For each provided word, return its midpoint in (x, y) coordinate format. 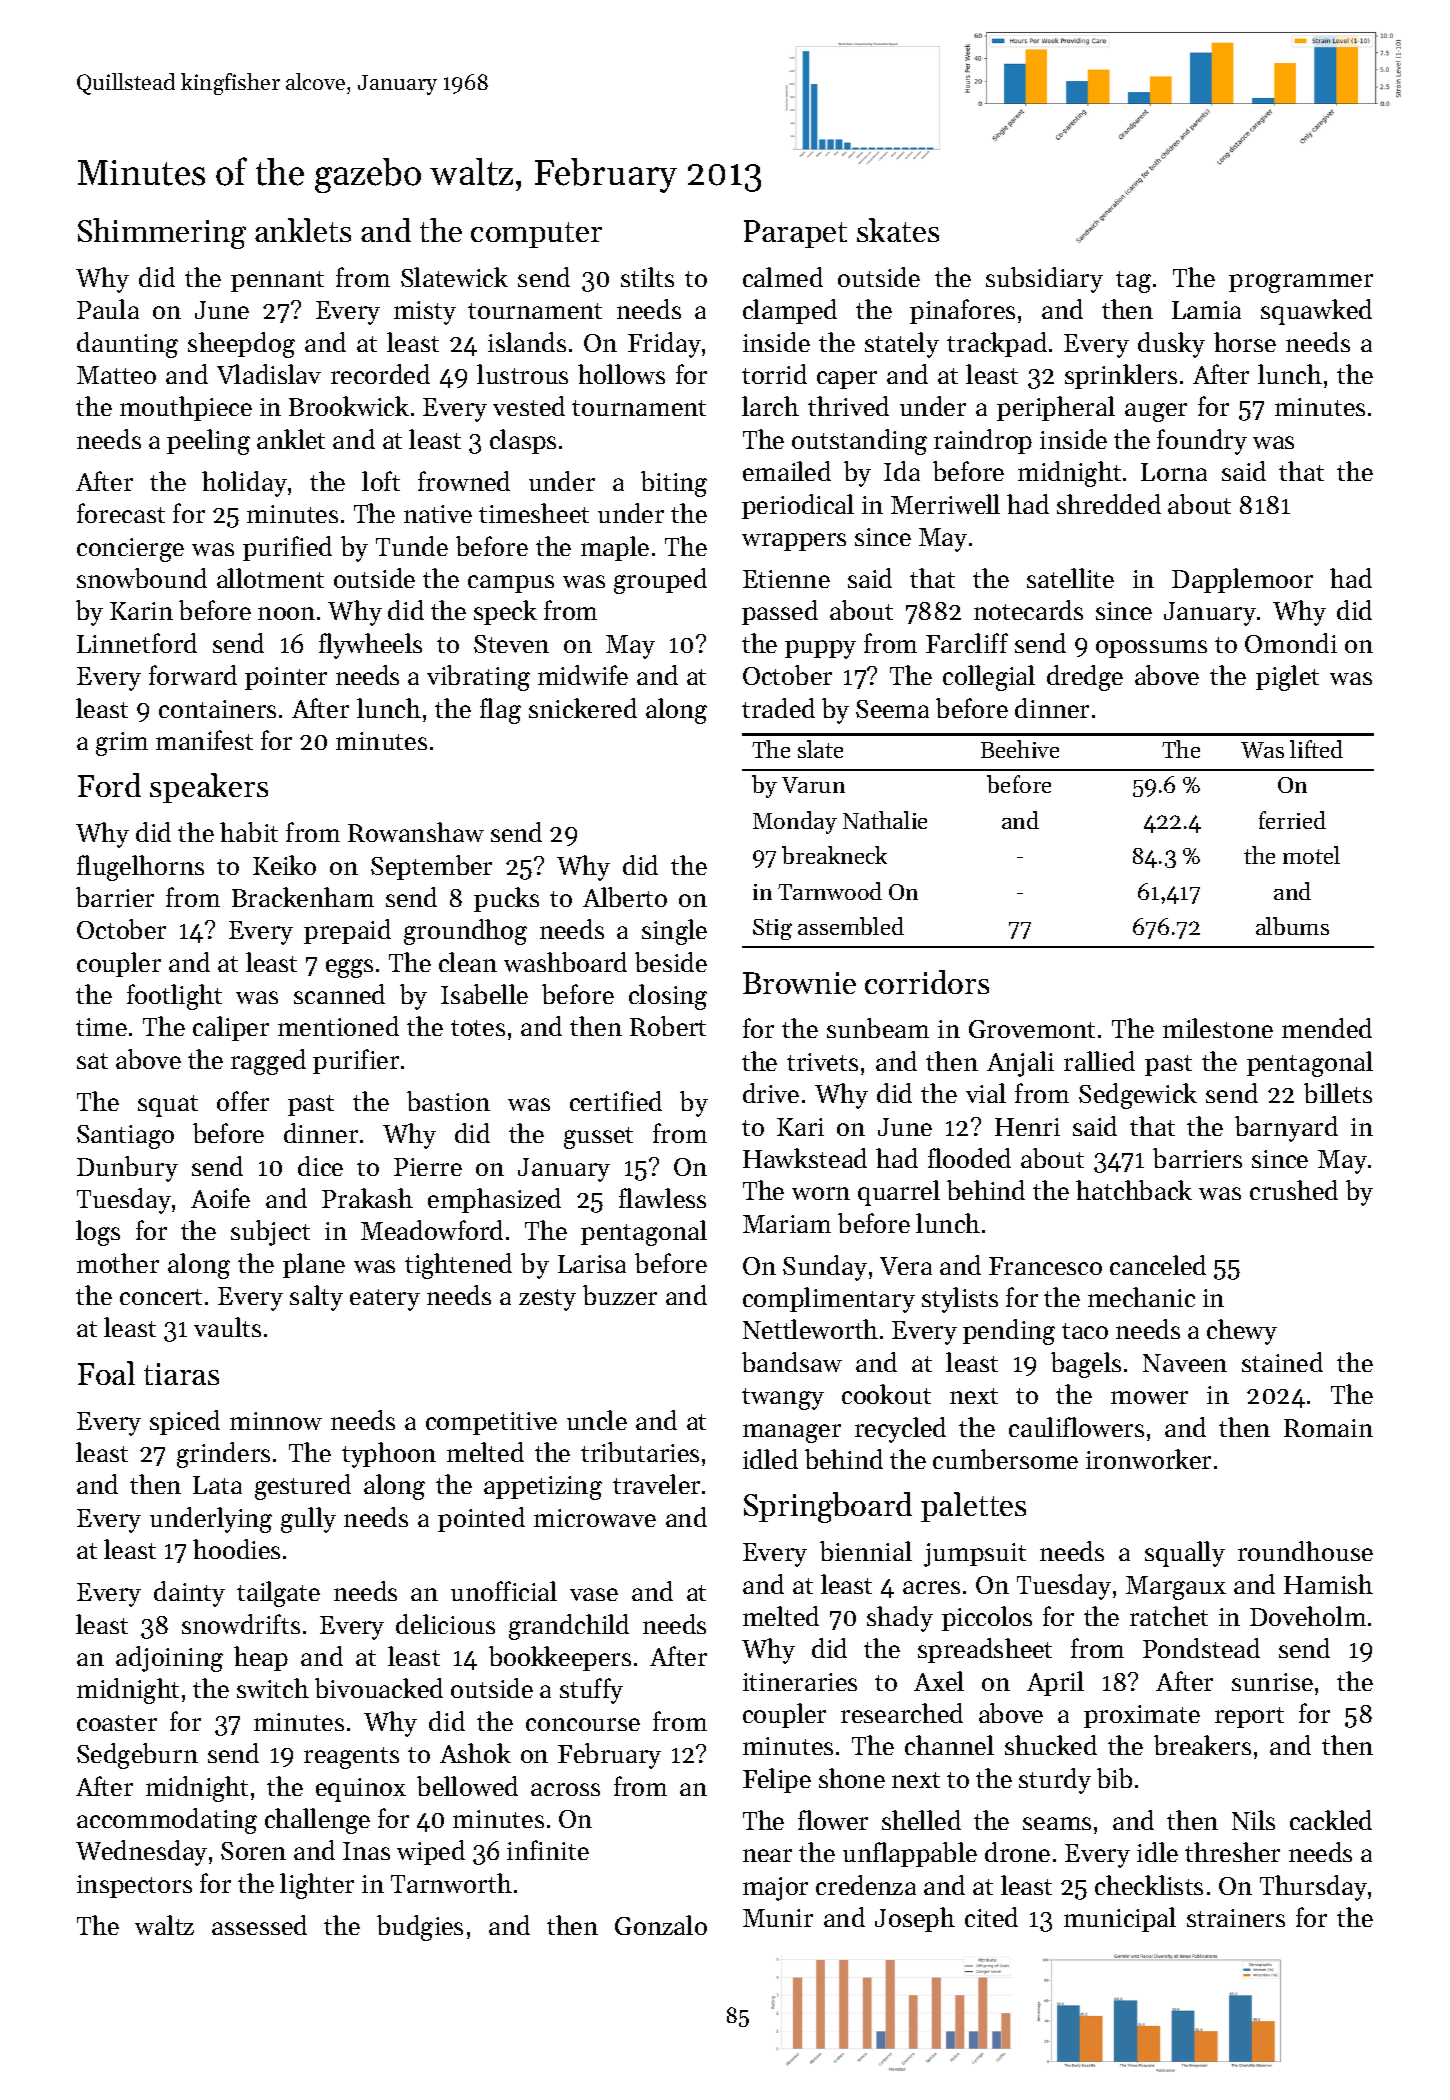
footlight (174, 997)
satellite (1070, 578)
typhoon (389, 1455)
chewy (1242, 1332)
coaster (117, 1723)
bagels (1086, 1365)
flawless (662, 1198)
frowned (464, 481)
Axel (939, 1681)
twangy (783, 1399)
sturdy (1055, 1781)
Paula (108, 309)
